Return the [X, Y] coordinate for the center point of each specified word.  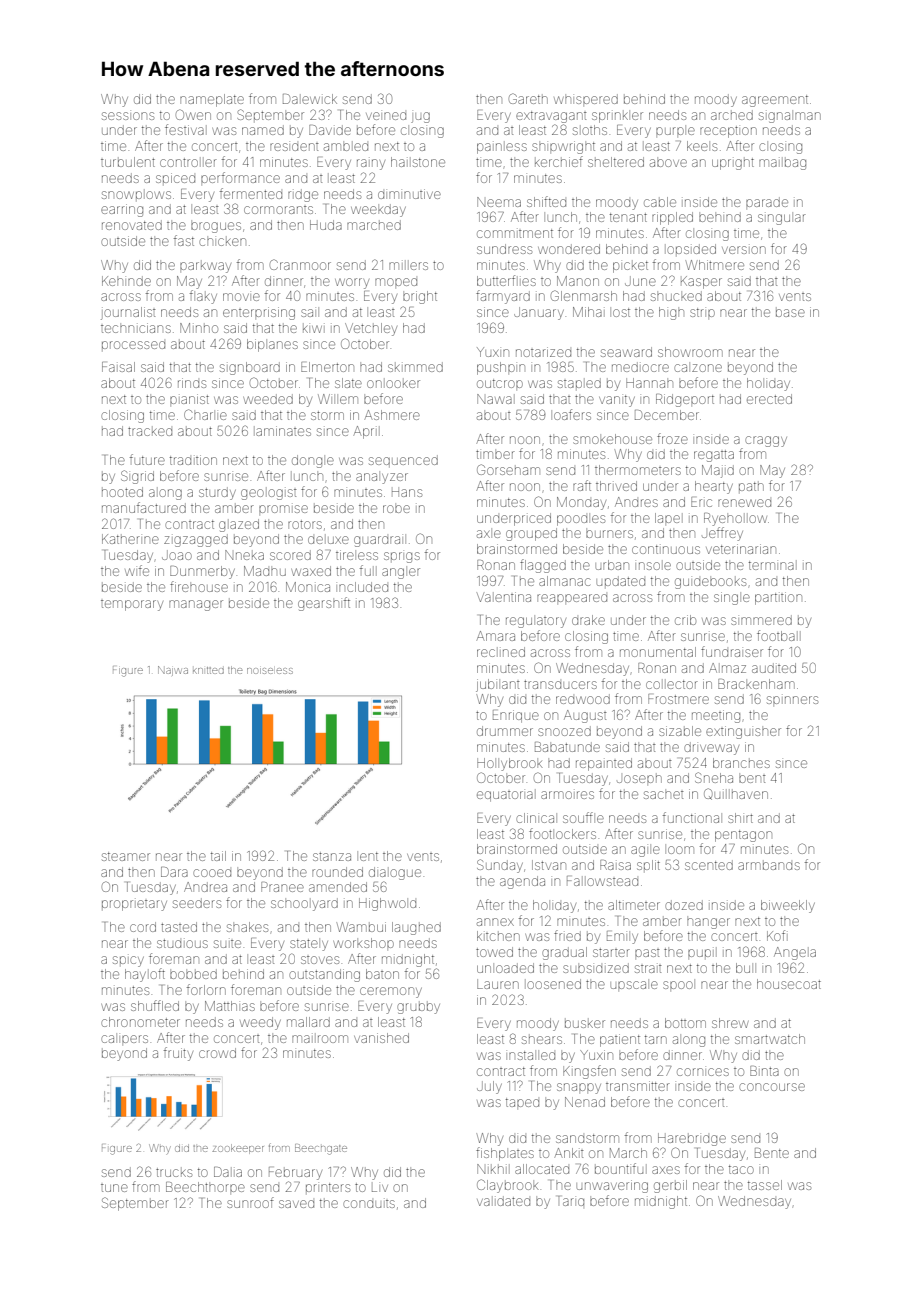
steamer [126, 856]
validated [503, 1201]
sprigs [402, 557]
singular [782, 219]
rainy [371, 164]
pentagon [743, 836]
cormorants [278, 210]
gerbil [670, 1186]
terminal [771, 565]
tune [114, 1188]
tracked [150, 431]
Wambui [361, 927]
